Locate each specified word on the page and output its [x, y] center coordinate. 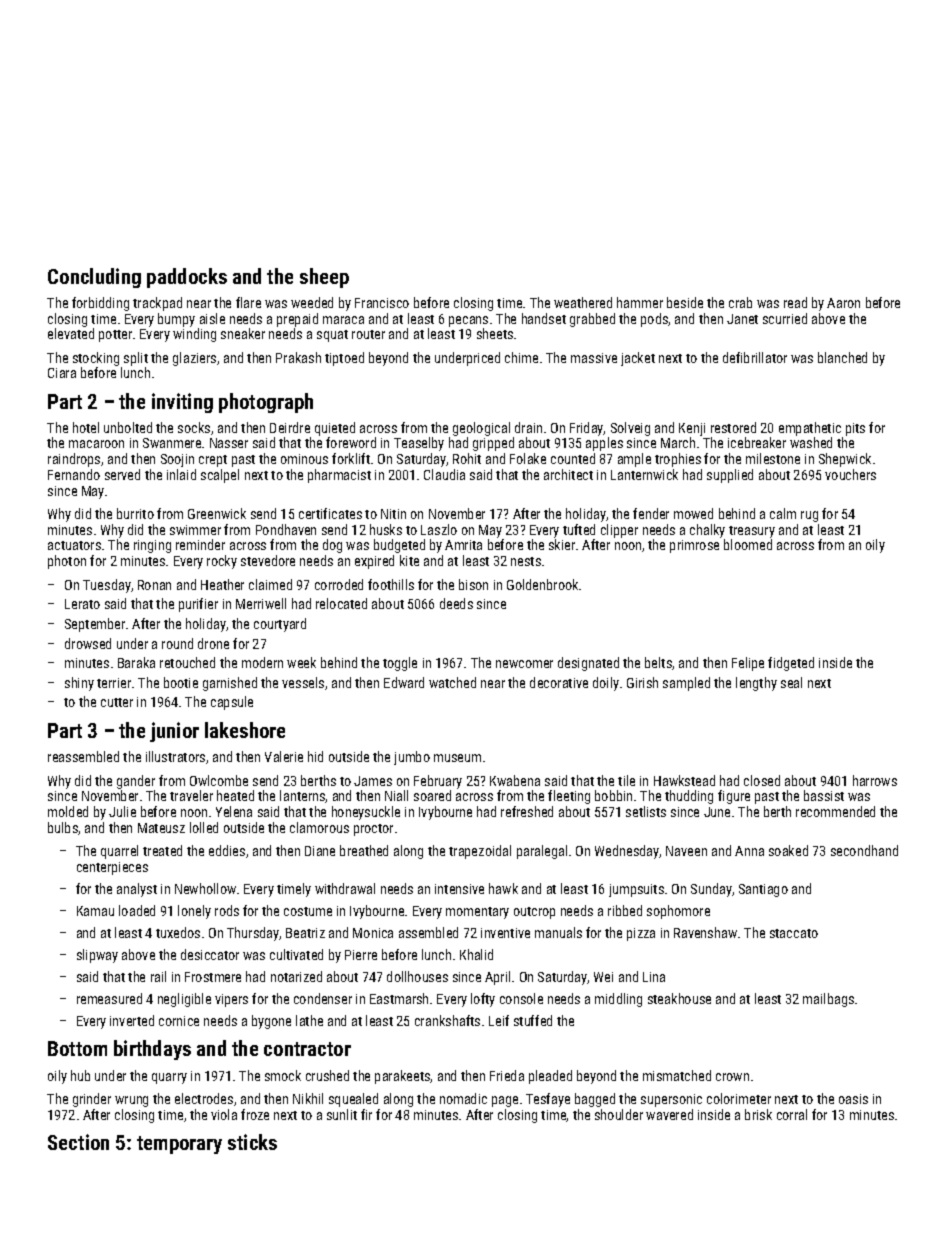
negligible [184, 1000]
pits [855, 429]
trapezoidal [480, 852]
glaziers [194, 359]
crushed [327, 1075]
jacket [638, 359]
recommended [835, 811]
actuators [74, 545]
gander [136, 782]
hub [80, 1075]
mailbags [828, 1000]
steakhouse [679, 998]
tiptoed [344, 359]
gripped [493, 444]
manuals [558, 932]
